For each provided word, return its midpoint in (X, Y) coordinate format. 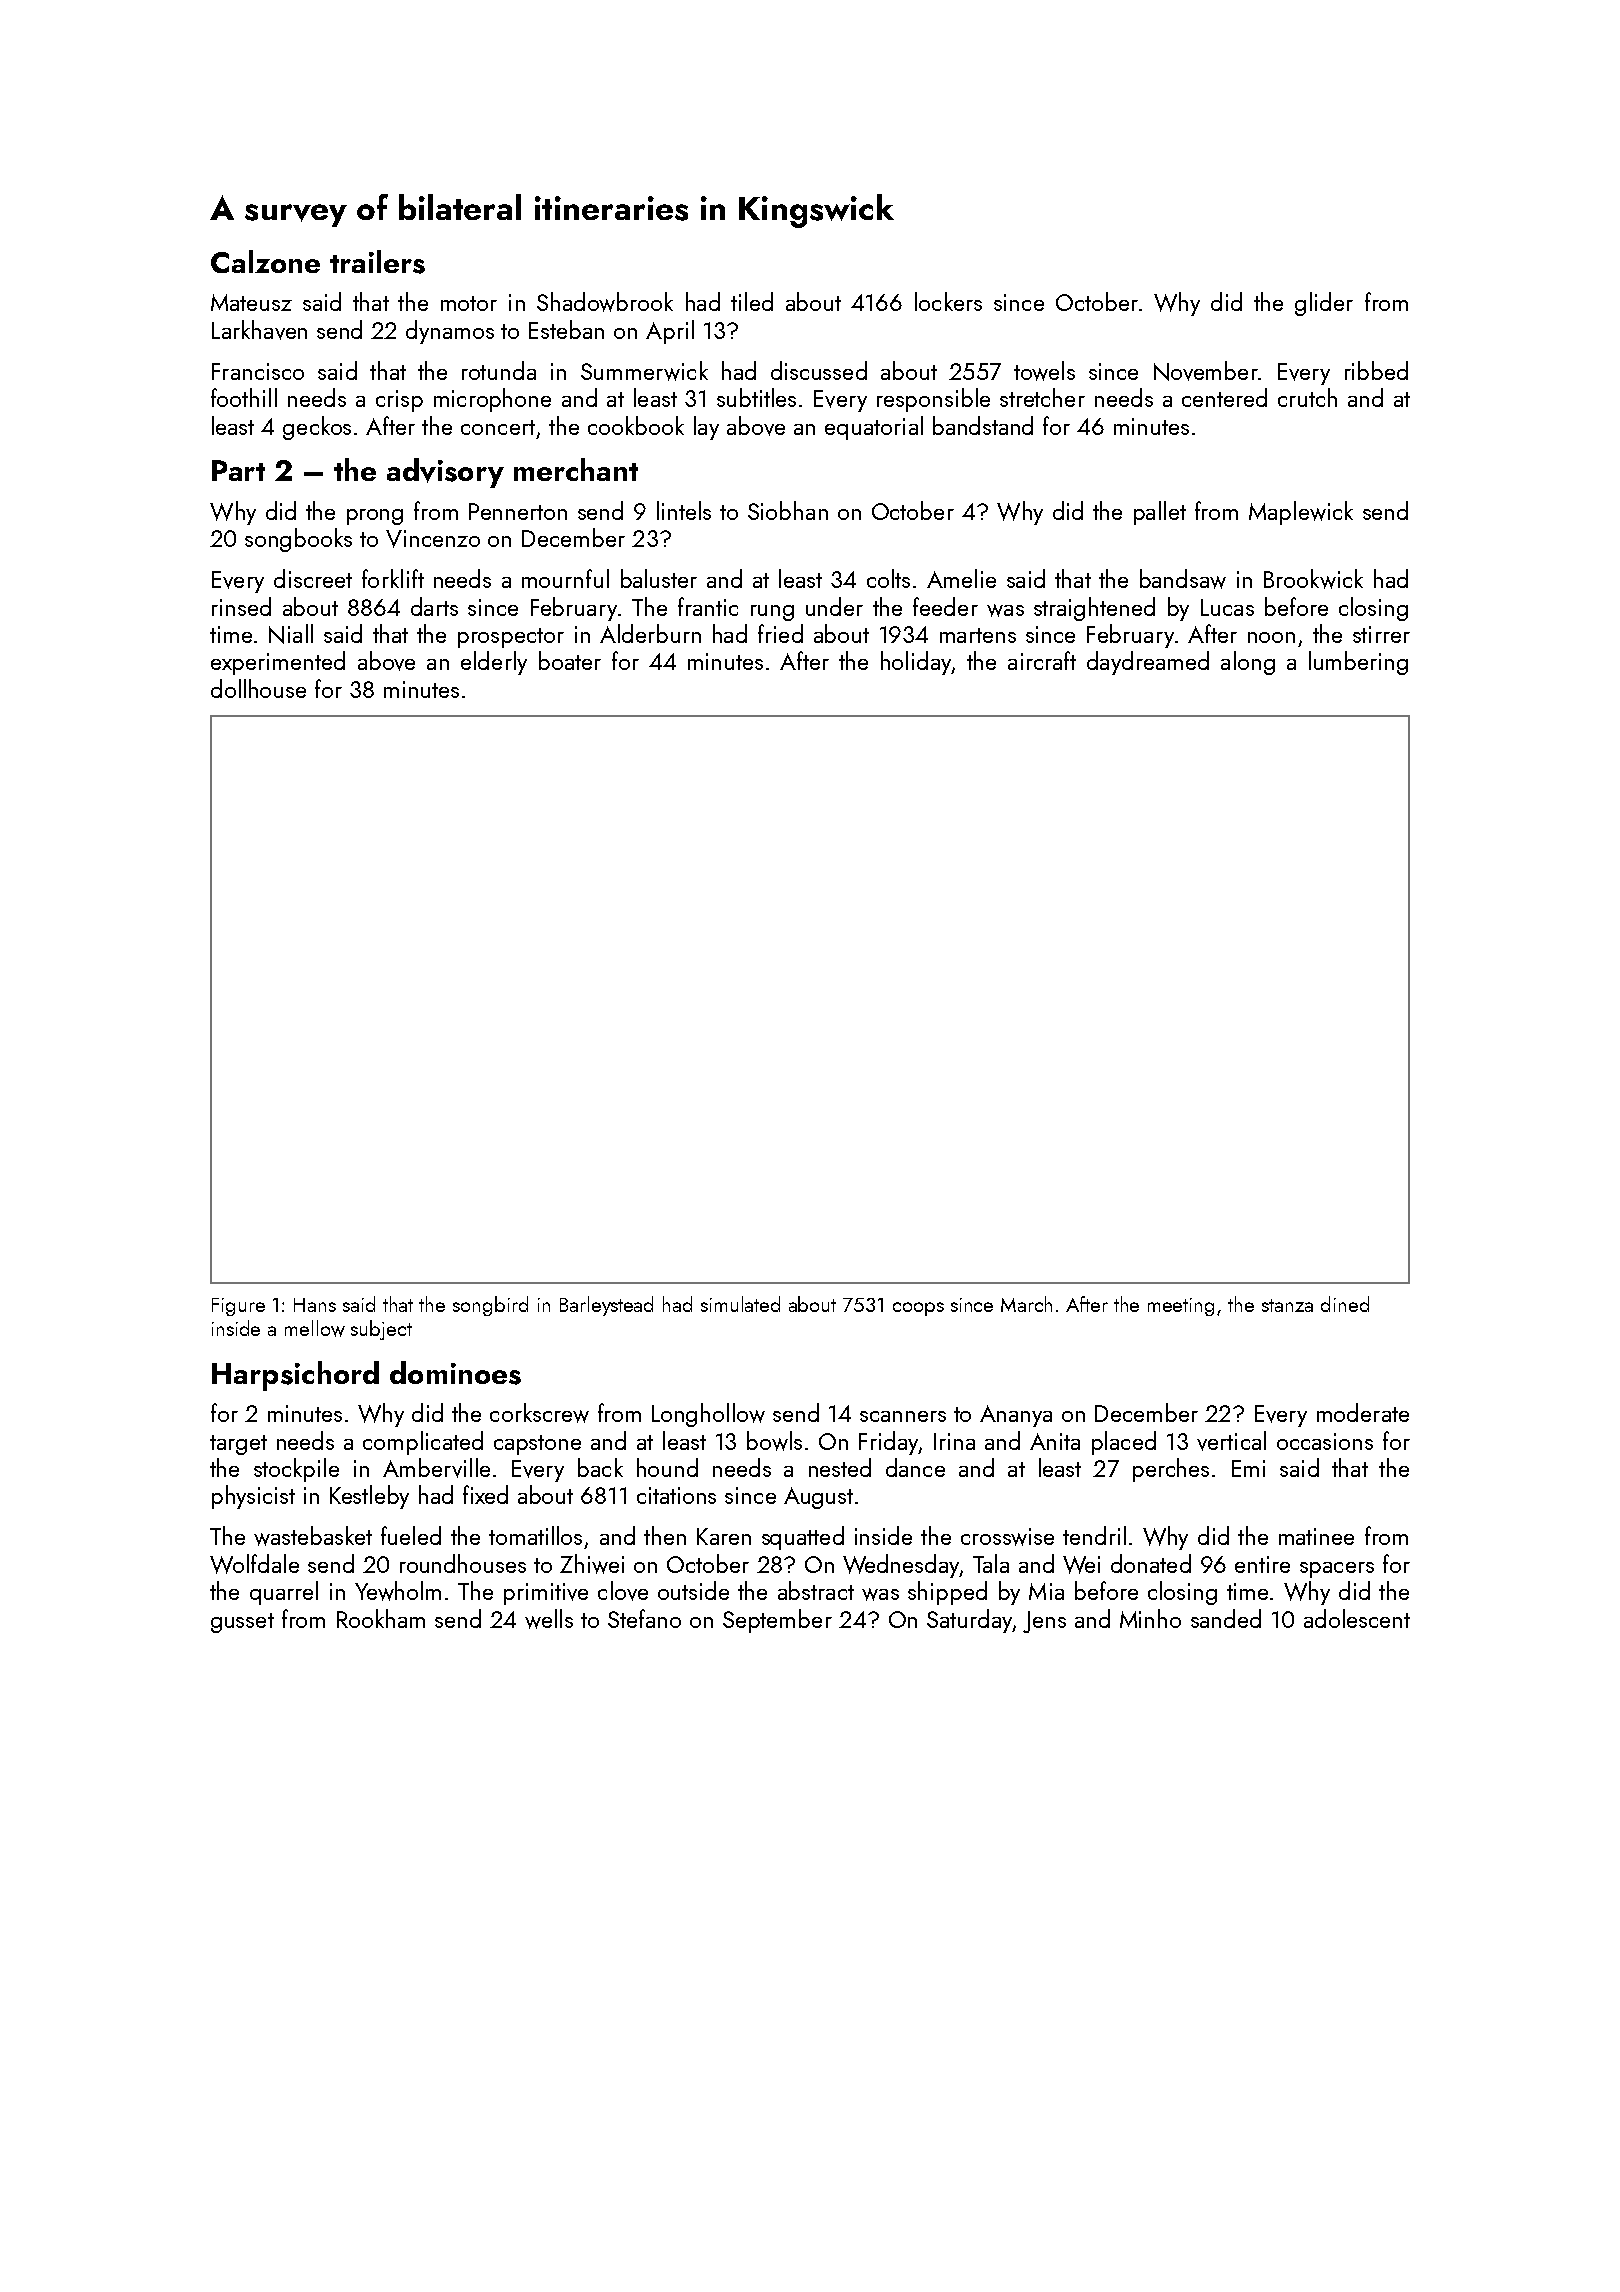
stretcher (1042, 397)
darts (434, 606)
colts (888, 578)
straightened (1094, 609)
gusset (242, 1623)
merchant (576, 469)
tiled (752, 301)
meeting (1181, 1307)
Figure (238, 1307)
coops (918, 1309)
